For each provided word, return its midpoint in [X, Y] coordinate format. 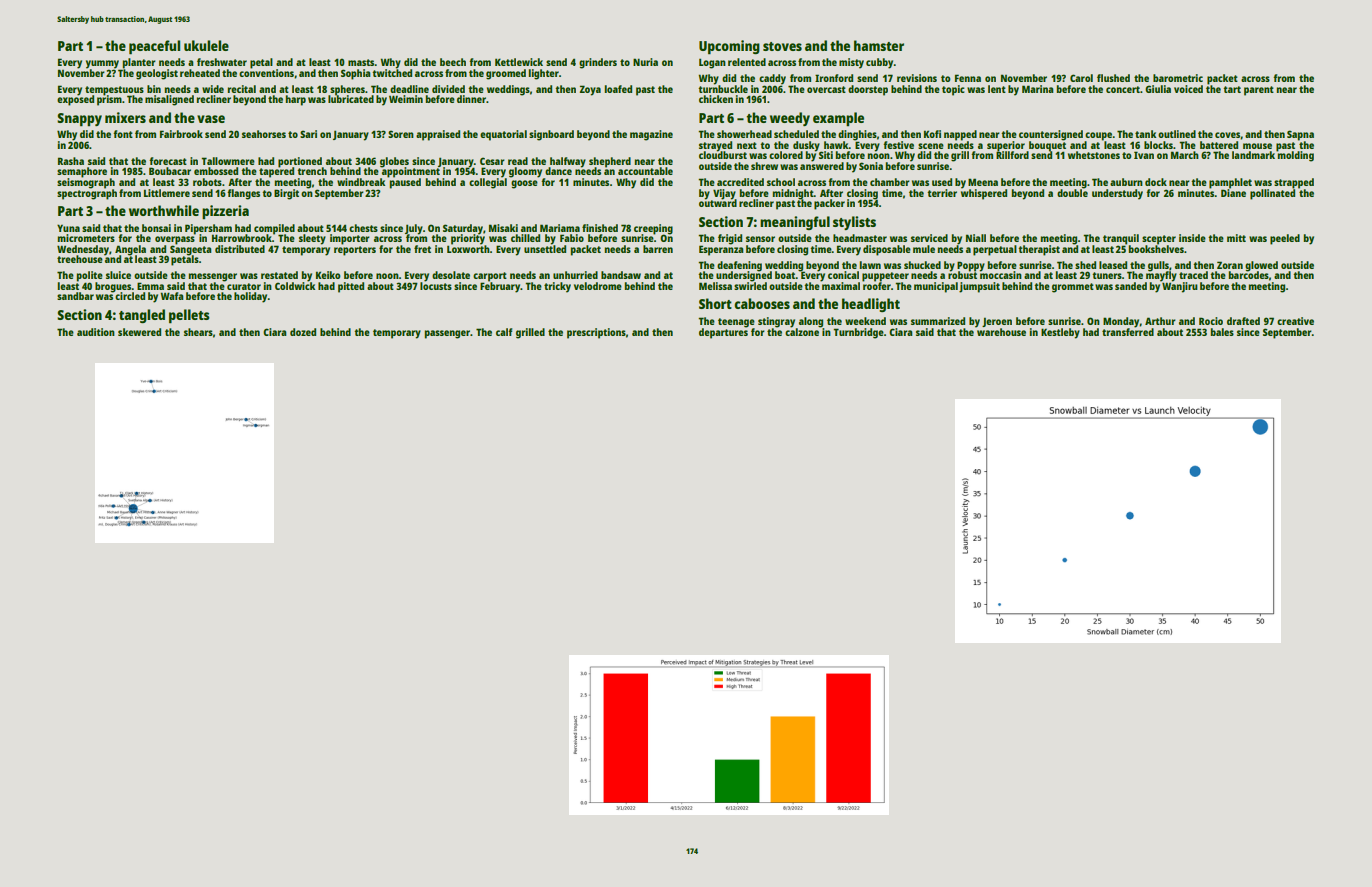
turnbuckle [723, 89]
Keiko [328, 275]
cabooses [762, 303]
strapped [1294, 183]
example [838, 119]
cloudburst [723, 155]
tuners [1107, 275]
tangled [142, 316]
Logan [712, 63]
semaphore [82, 172]
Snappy [79, 120]
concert [1123, 89]
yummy [102, 64]
